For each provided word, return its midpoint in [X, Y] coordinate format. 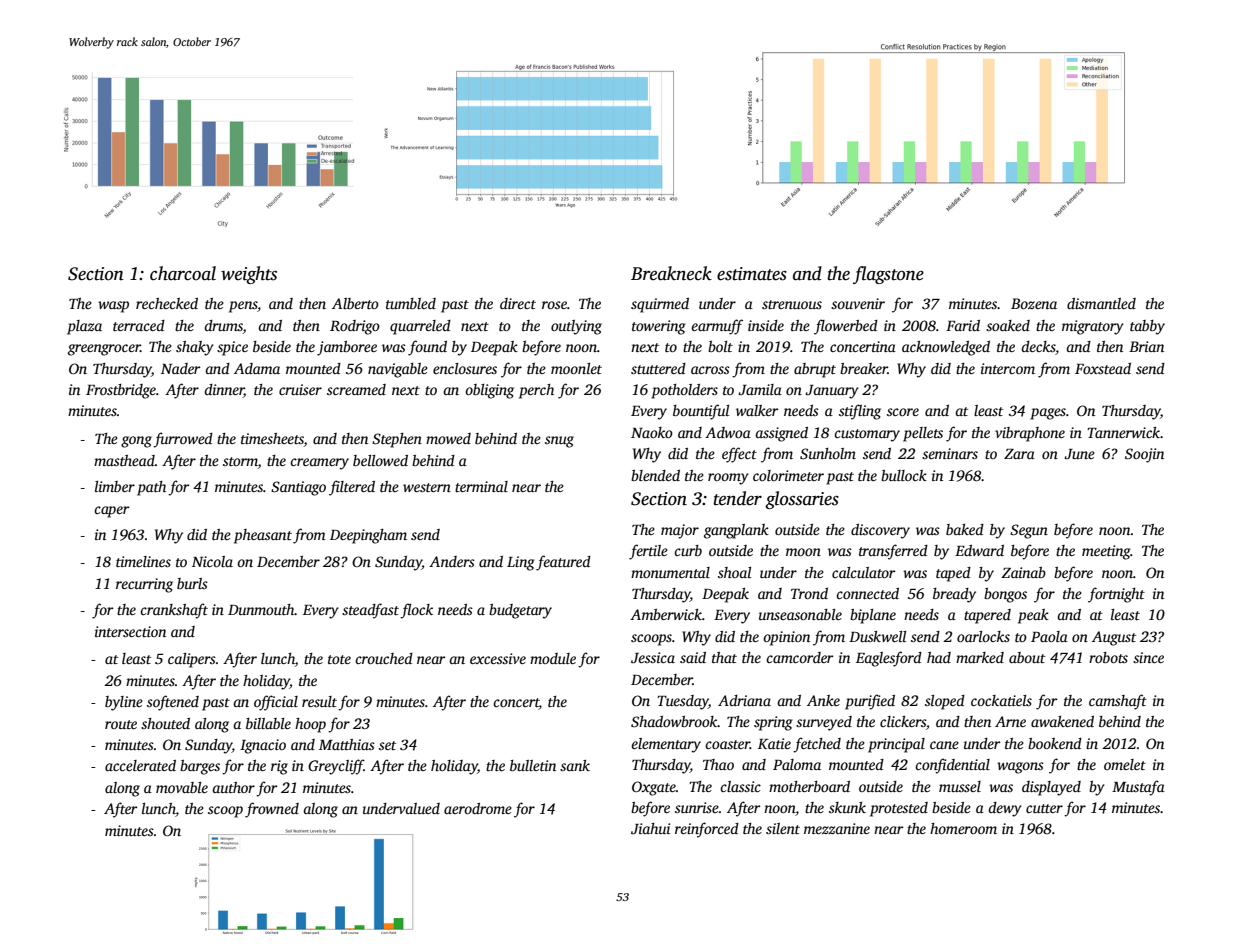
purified [870, 702]
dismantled [1101, 303]
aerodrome [478, 808]
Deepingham [368, 536]
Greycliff [336, 767]
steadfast [370, 611]
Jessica [653, 657]
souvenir [858, 303]
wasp [113, 307]
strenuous [792, 304]
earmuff [717, 327]
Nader [181, 368]
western [427, 487]
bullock [904, 475]
